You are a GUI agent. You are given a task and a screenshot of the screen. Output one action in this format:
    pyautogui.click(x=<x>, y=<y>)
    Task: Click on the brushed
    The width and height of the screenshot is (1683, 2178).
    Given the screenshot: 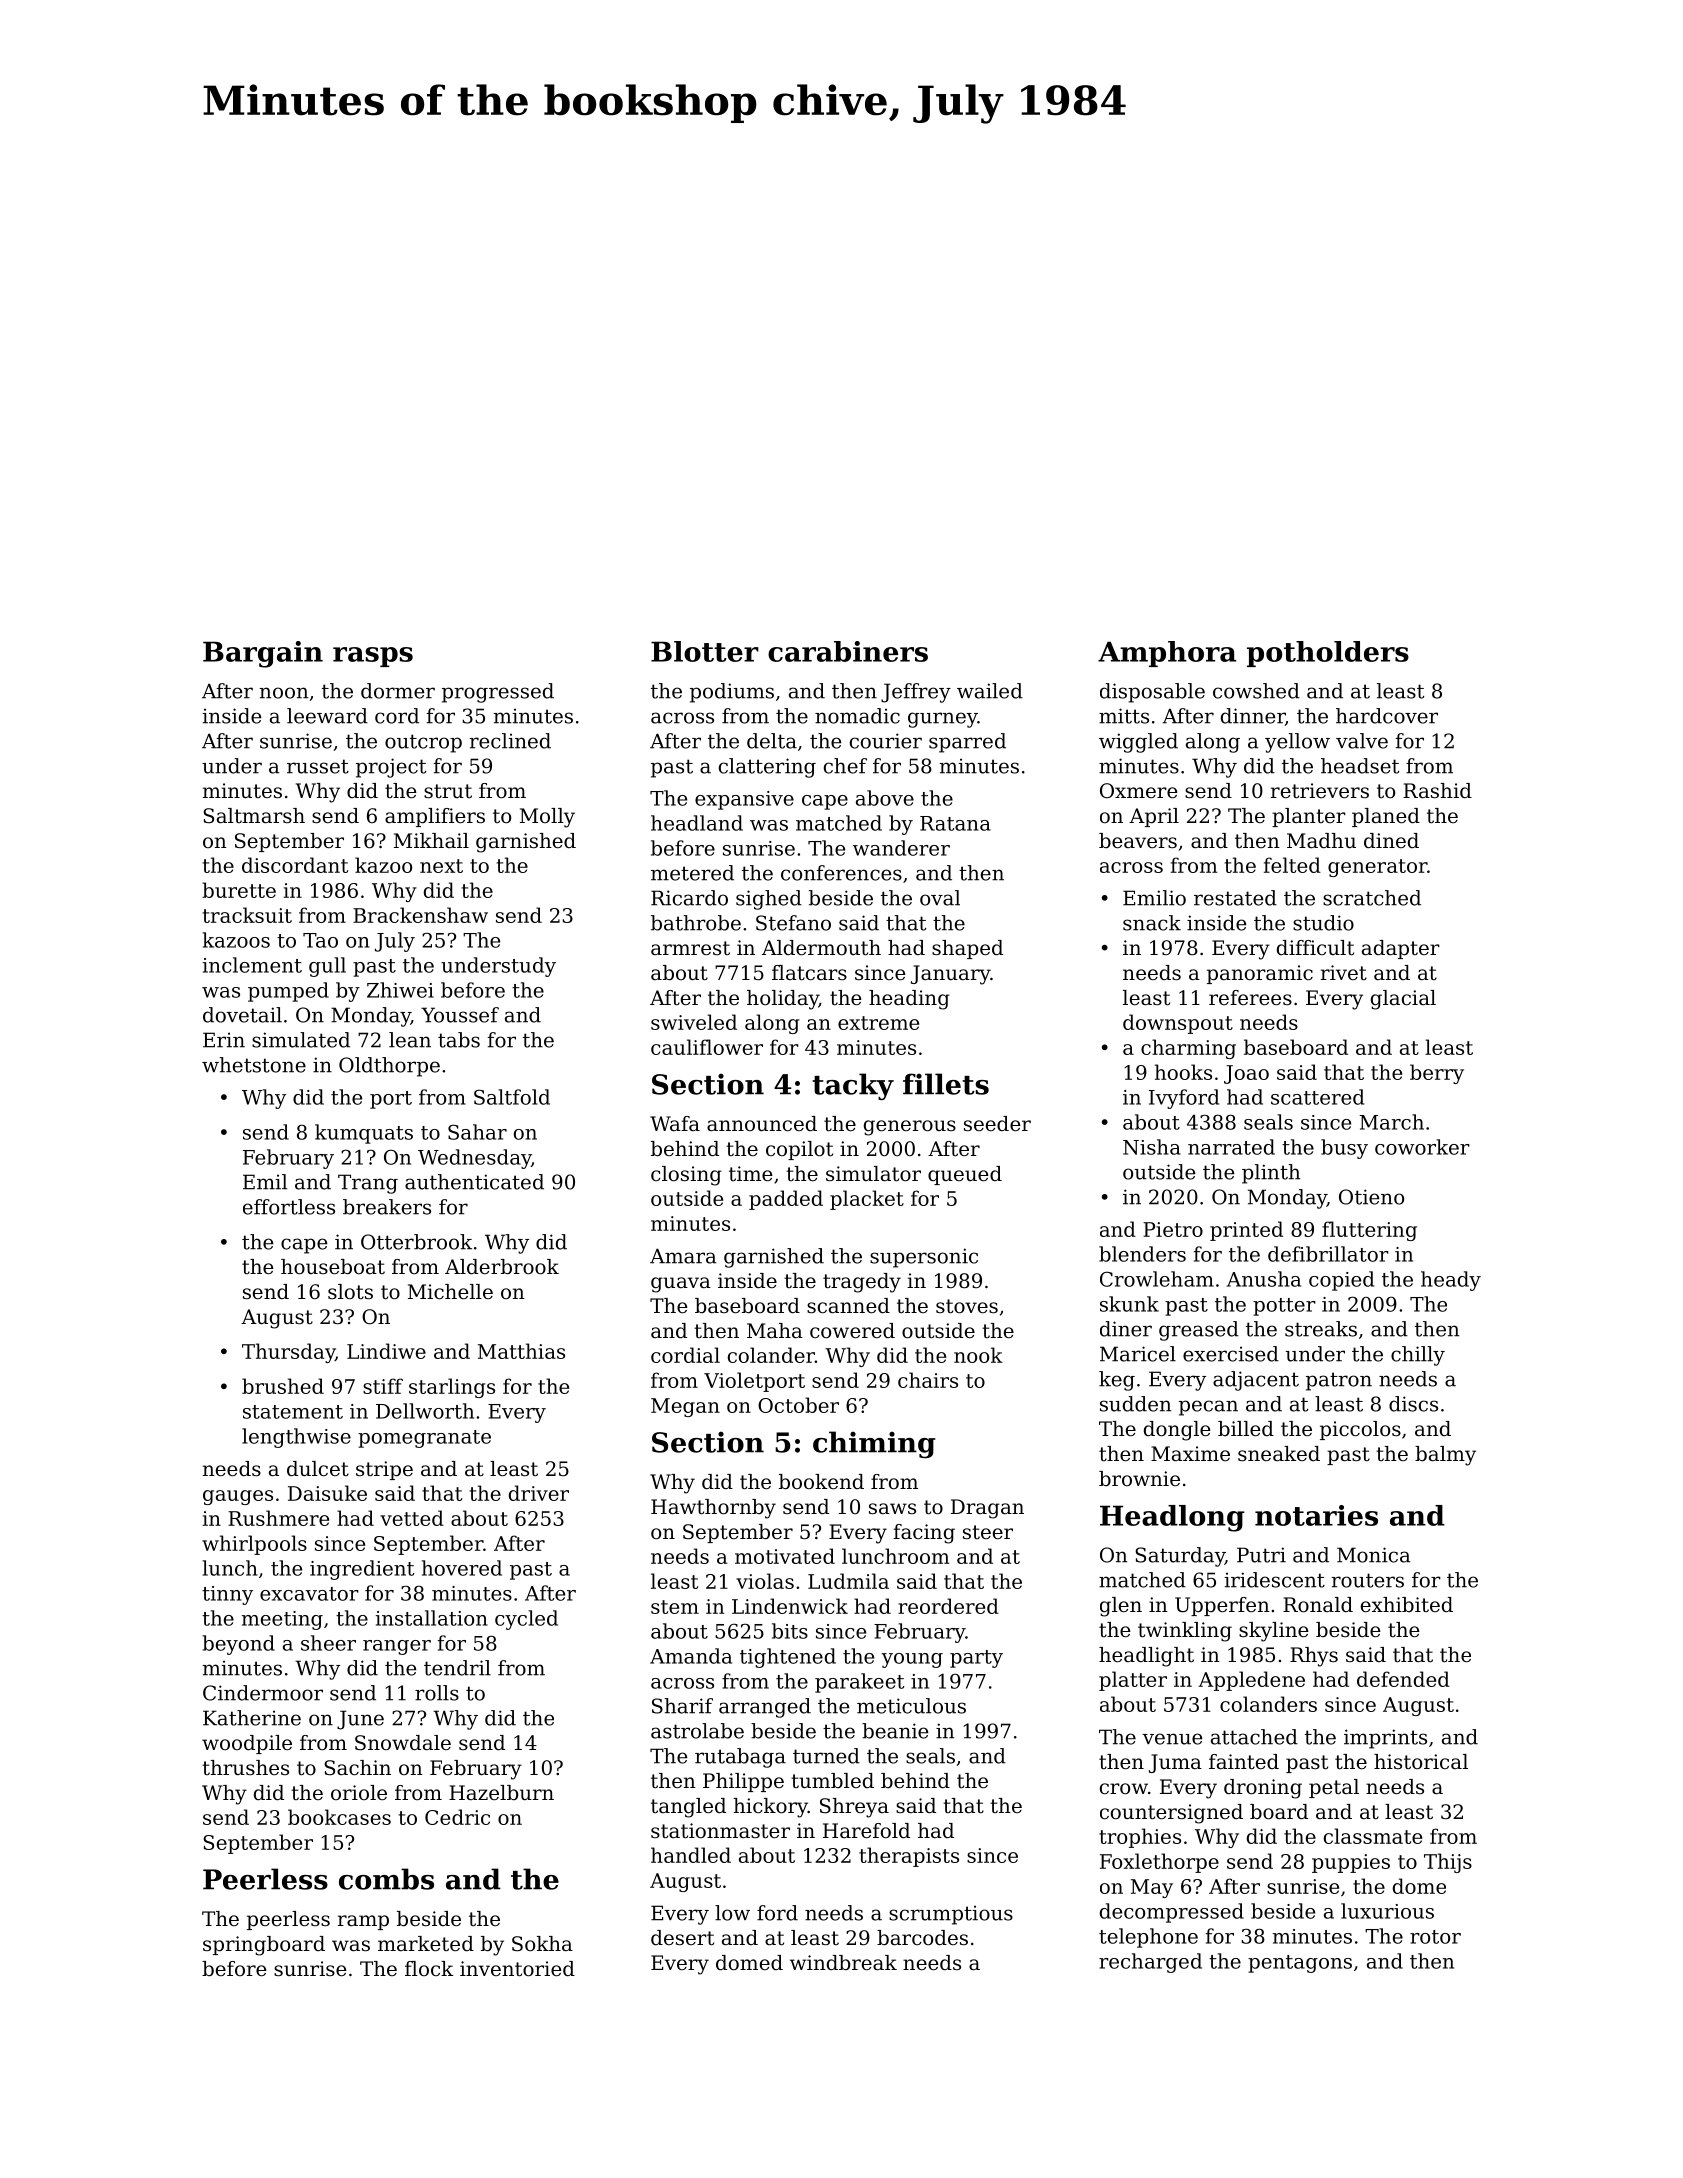 What is the action you would take?
    pyautogui.click(x=283, y=1386)
